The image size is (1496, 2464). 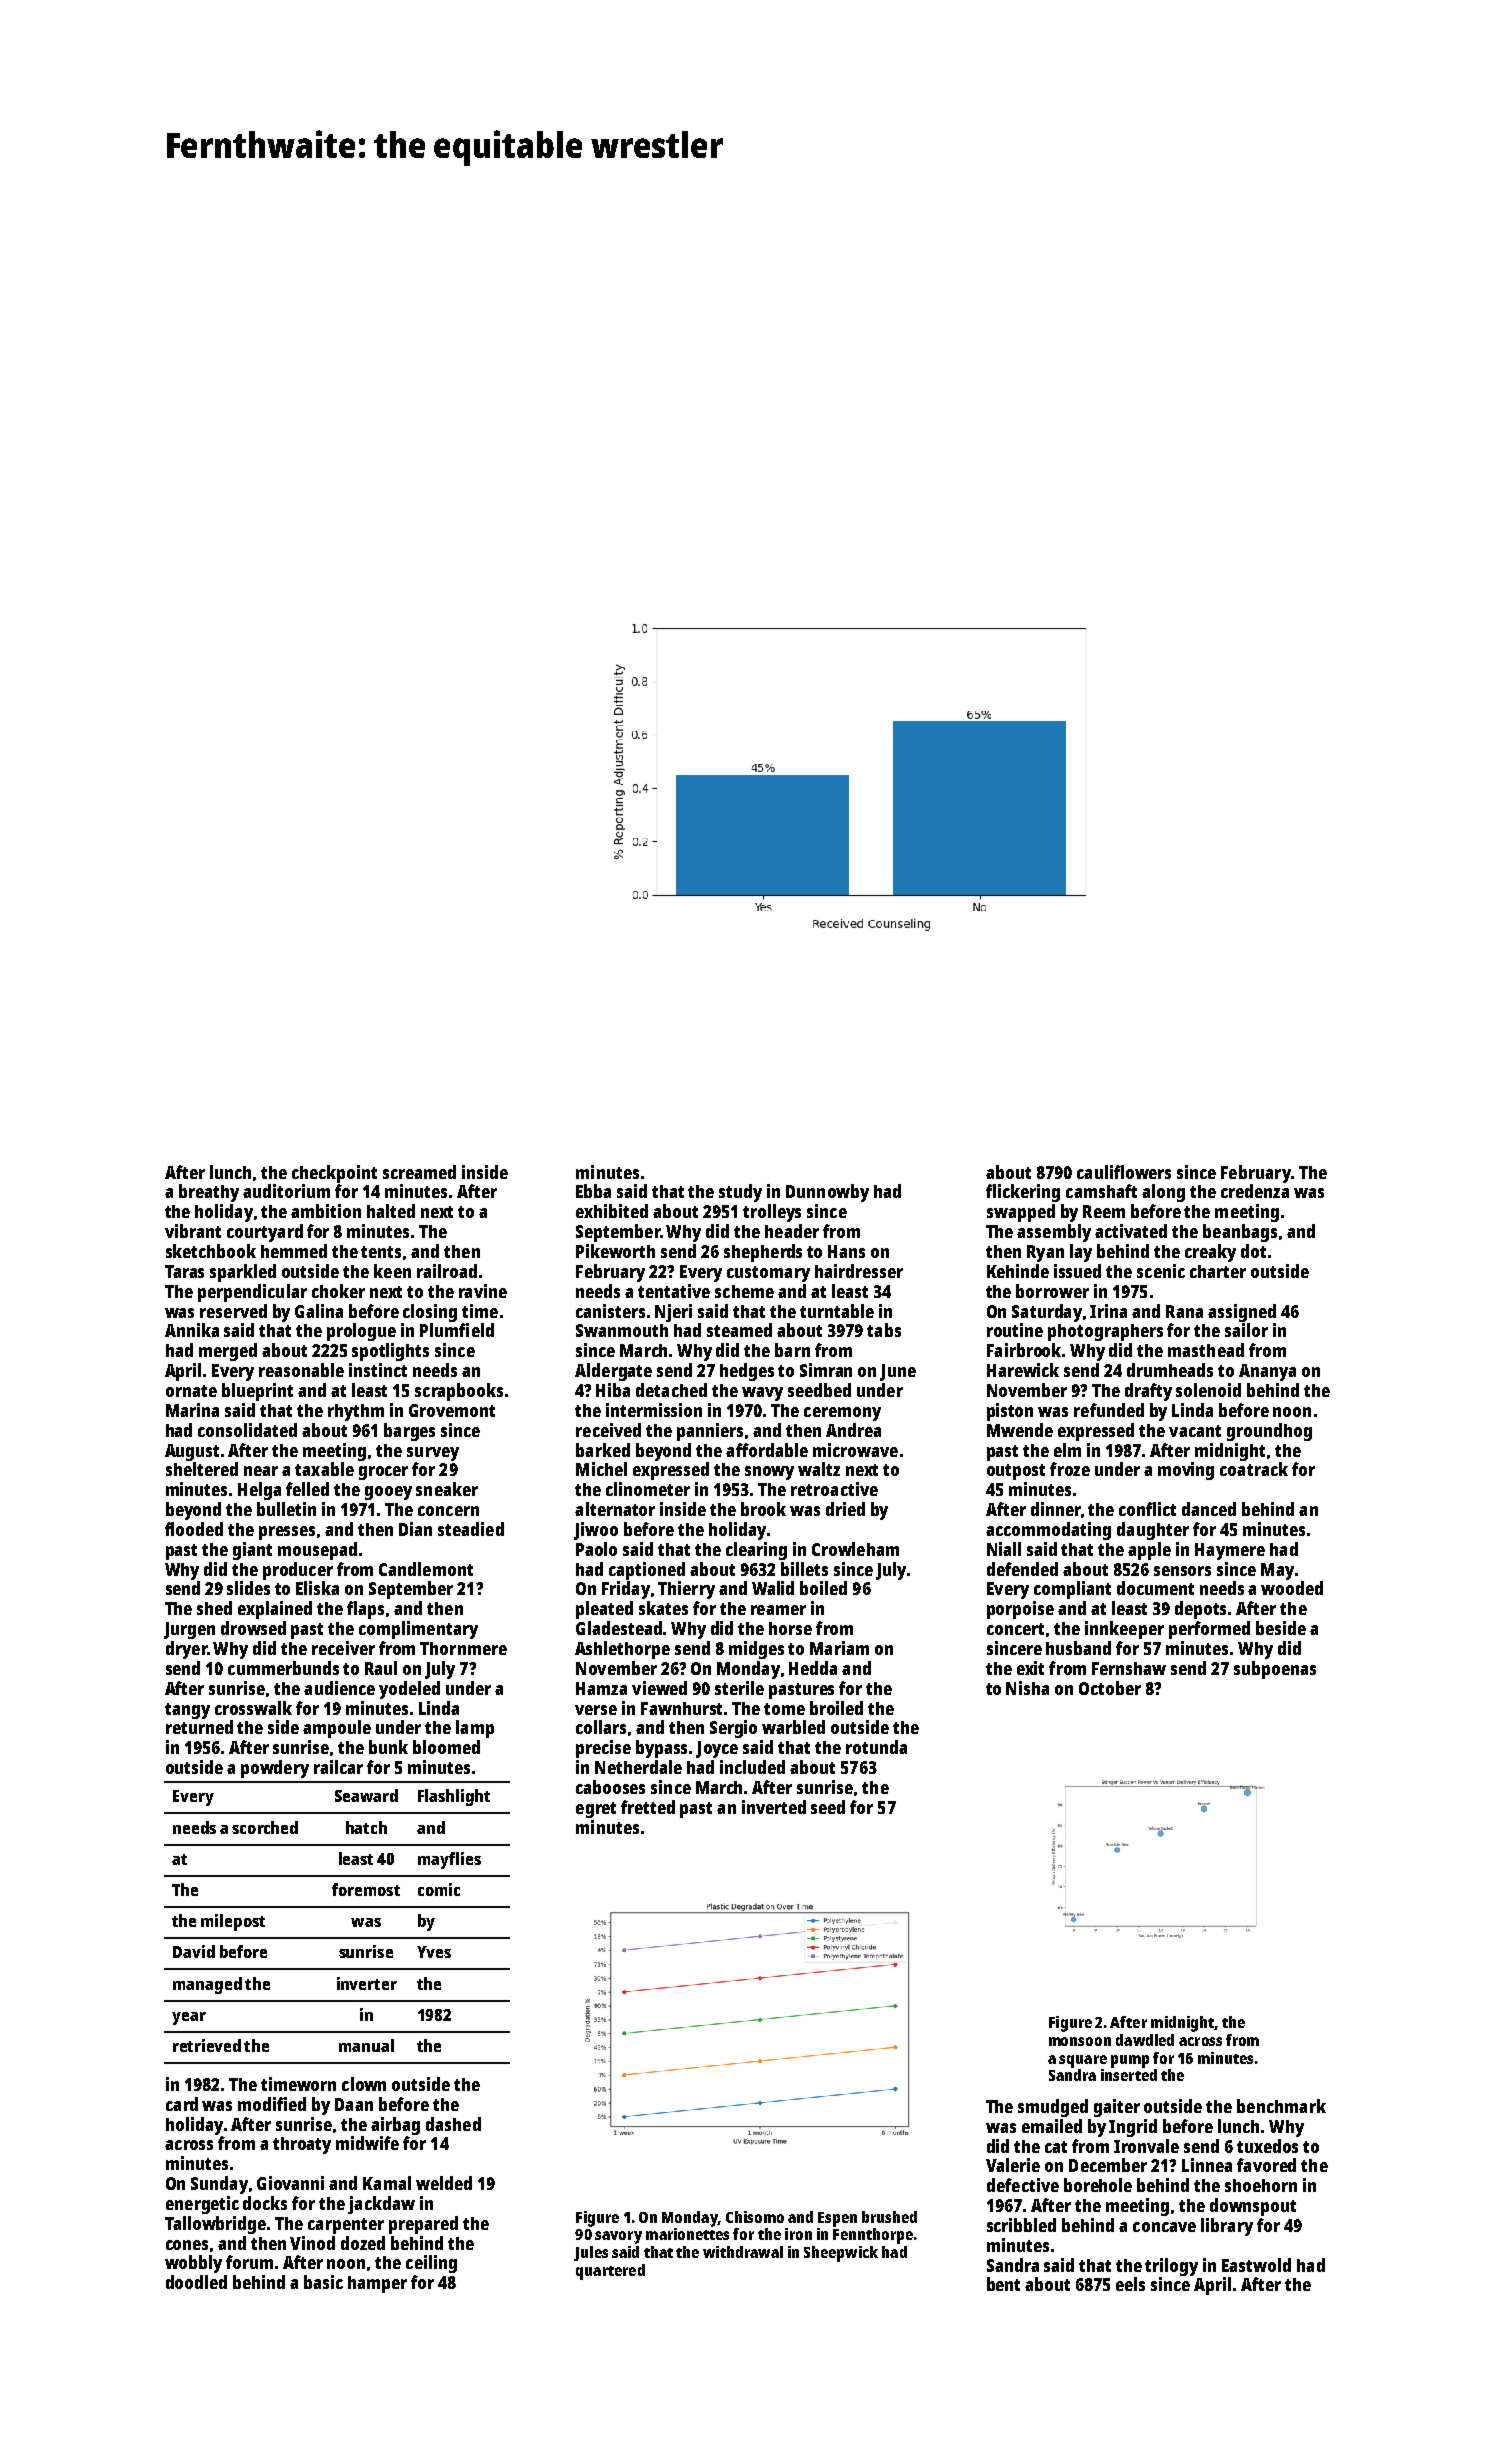 I want to click on benchmark, so click(x=1281, y=2106).
